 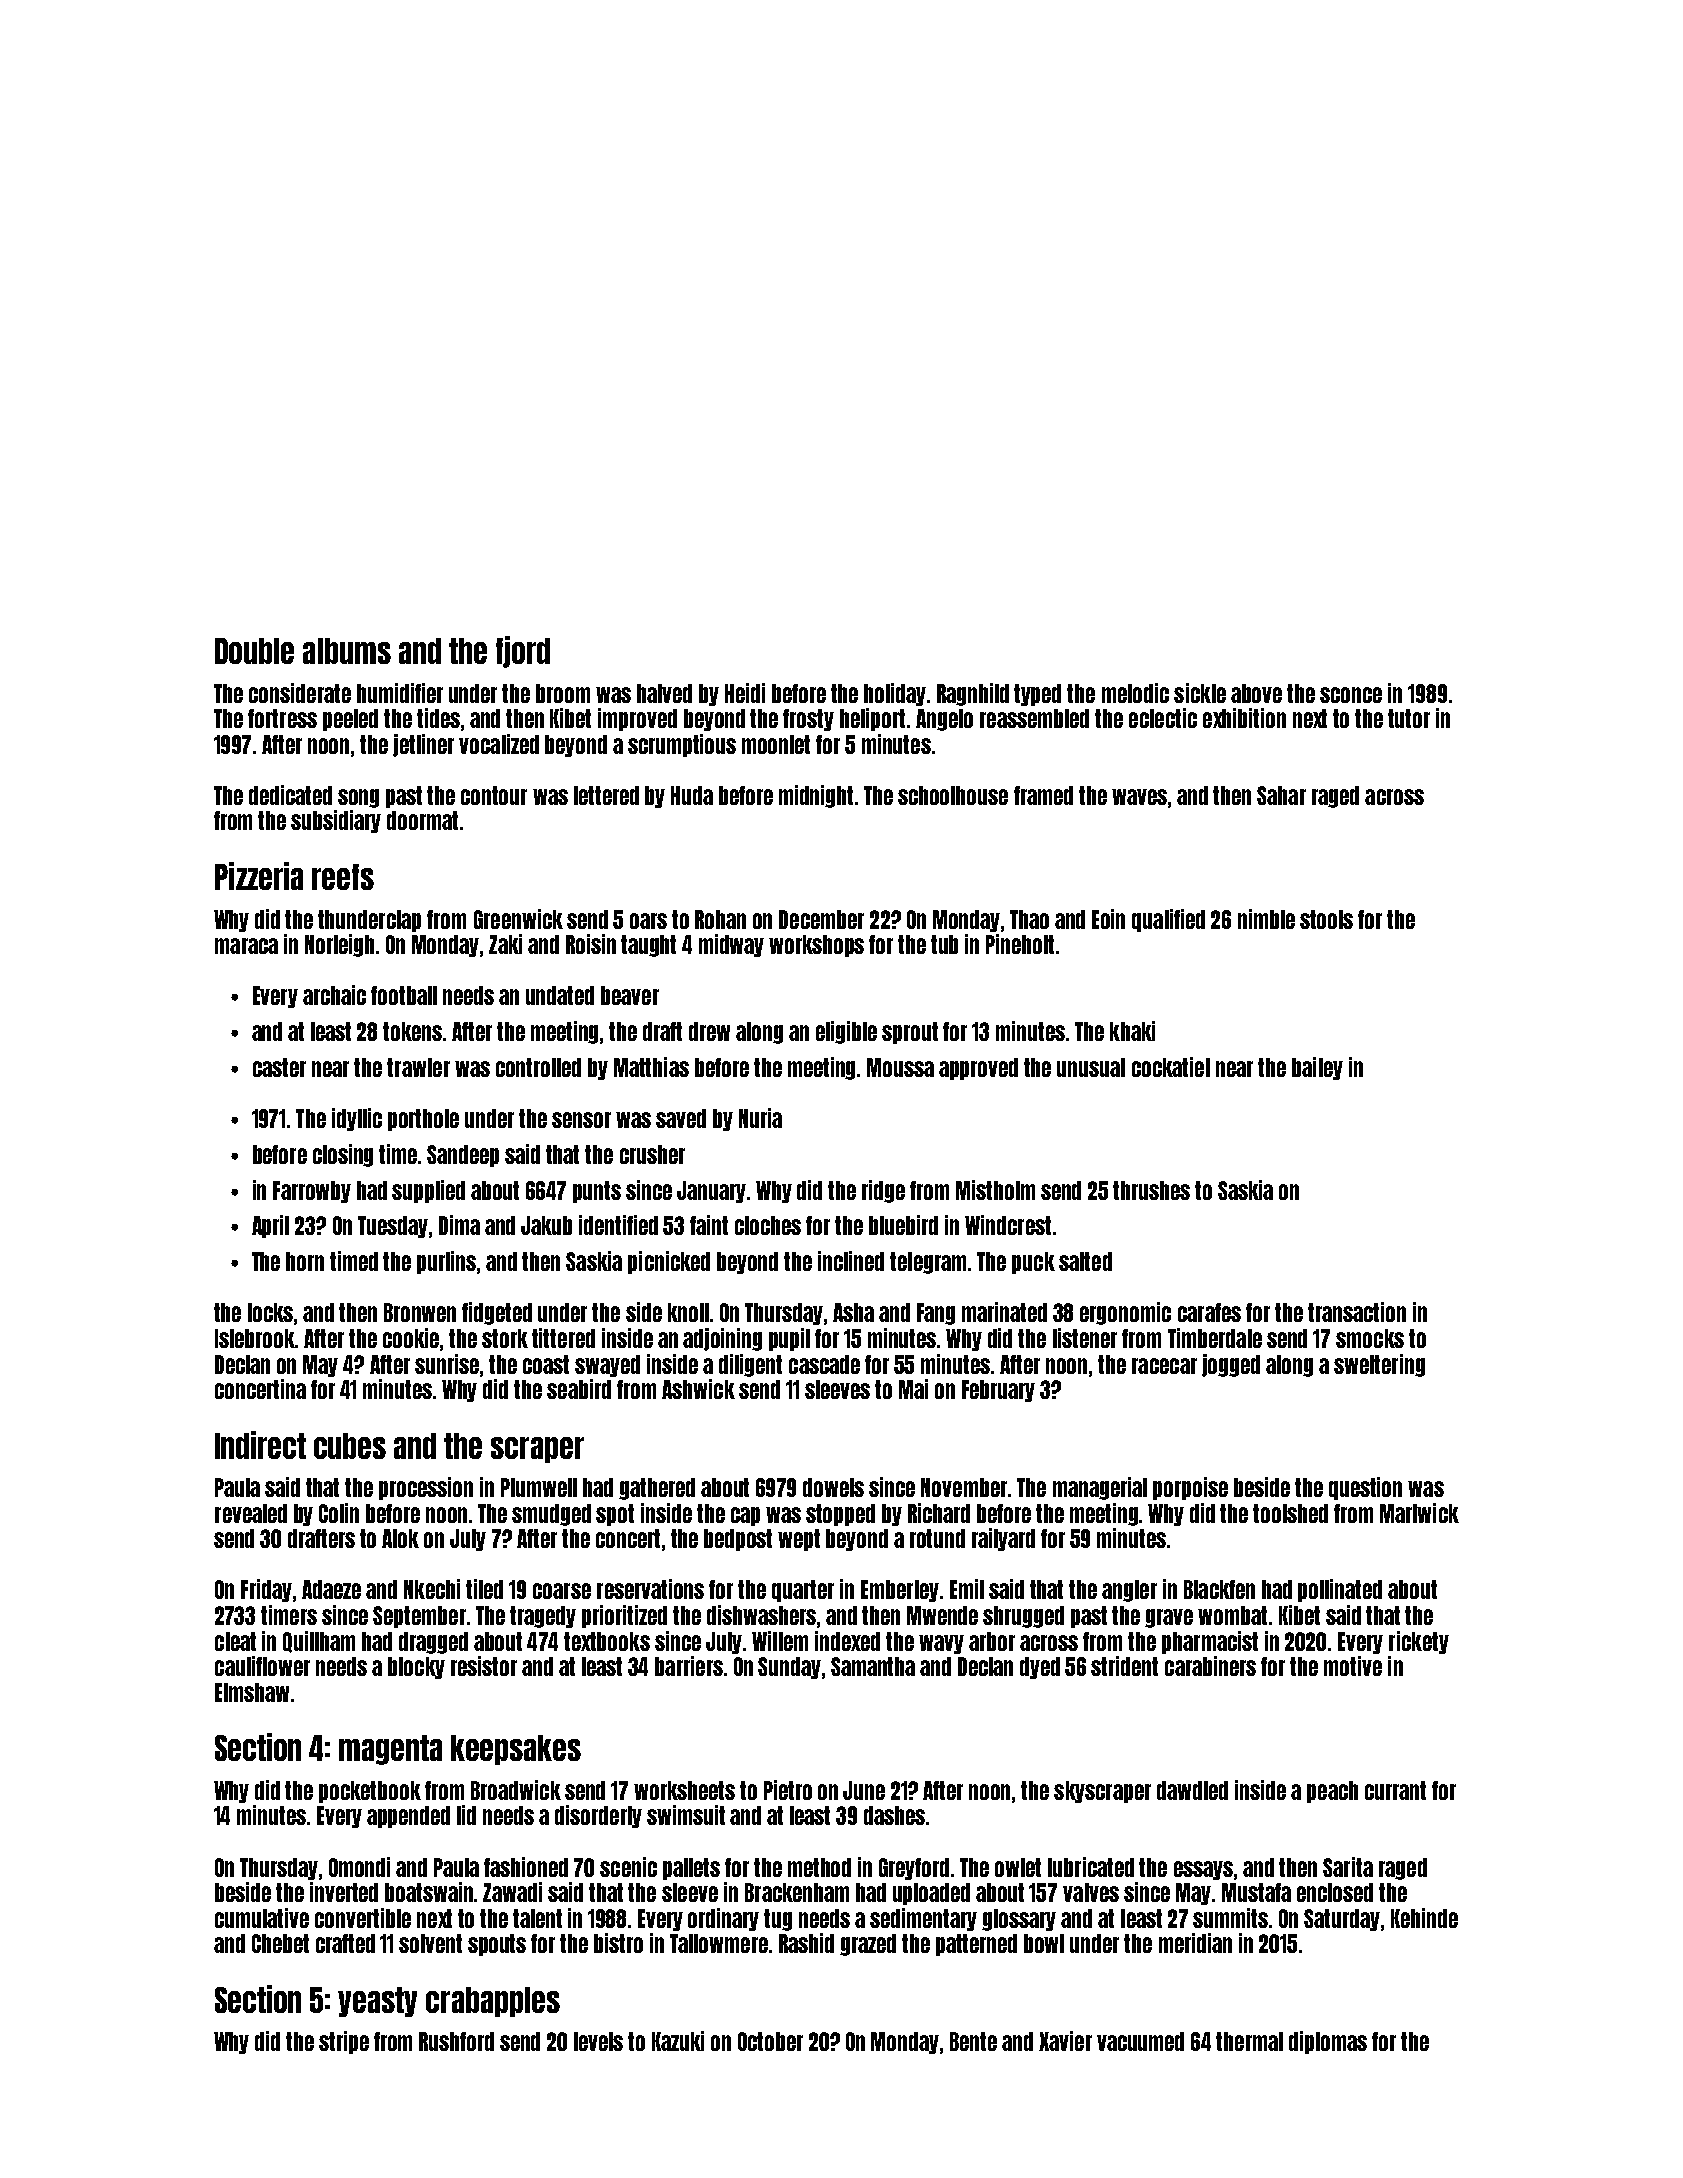 What do you see at coordinates (344, 1892) in the document?
I see `inverted` at bounding box center [344, 1892].
